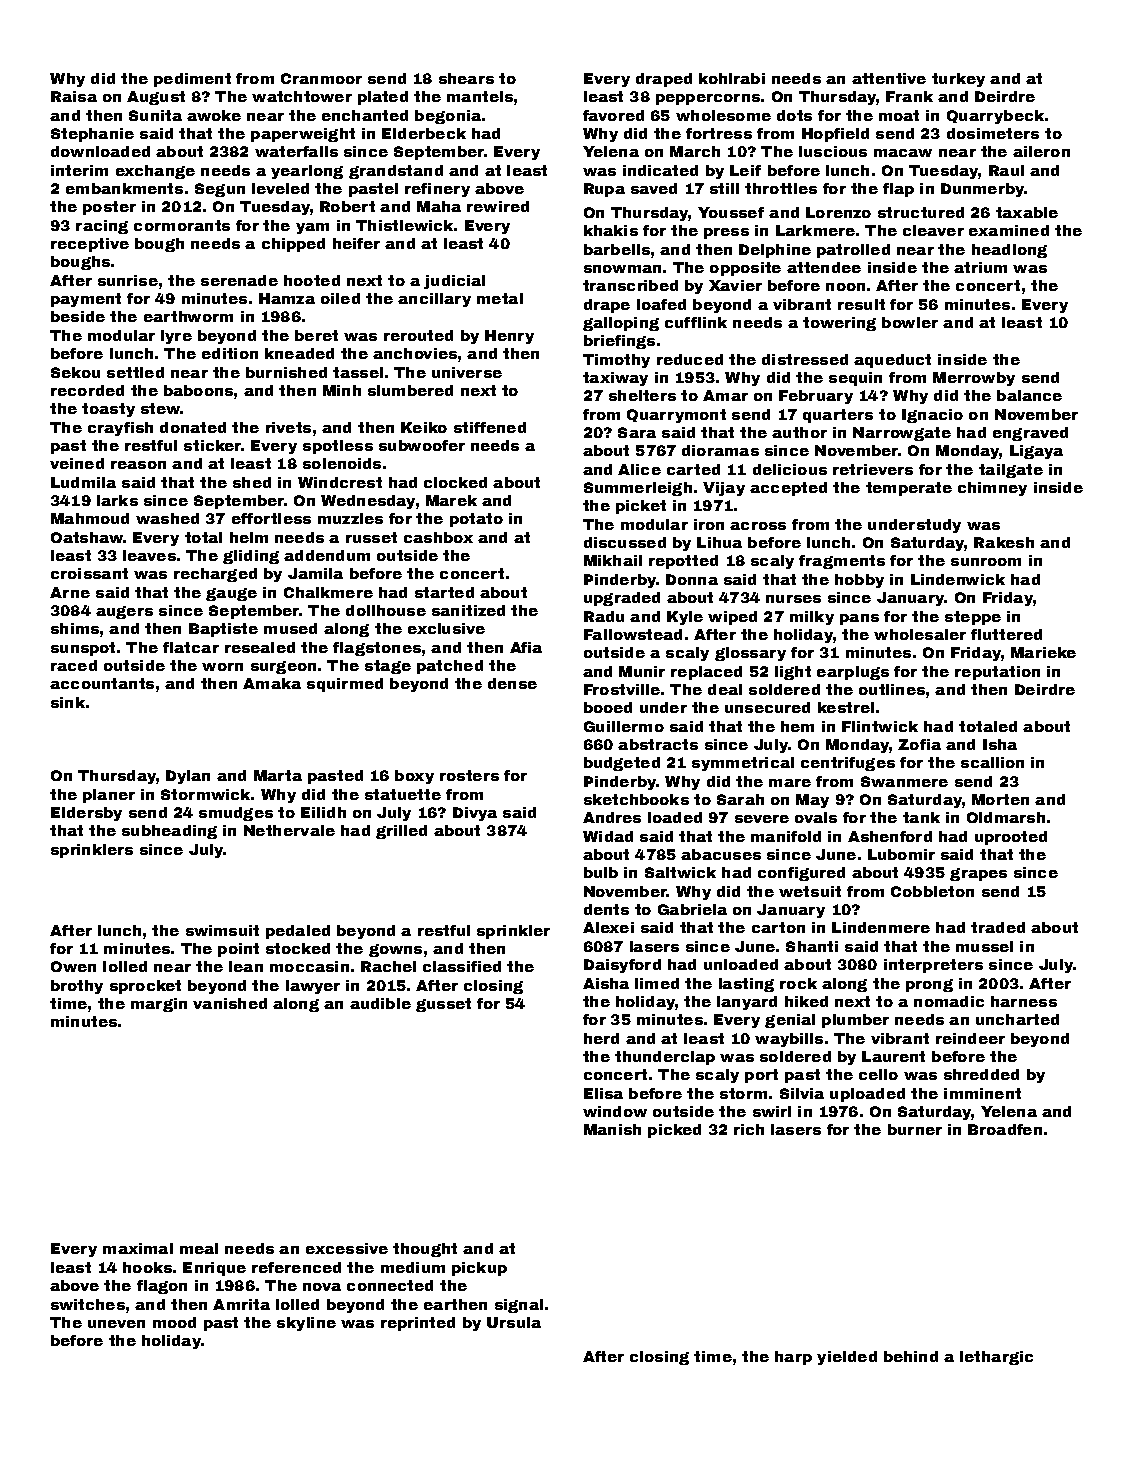  What do you see at coordinates (601, 1038) in the screenshot?
I see `herd` at bounding box center [601, 1038].
